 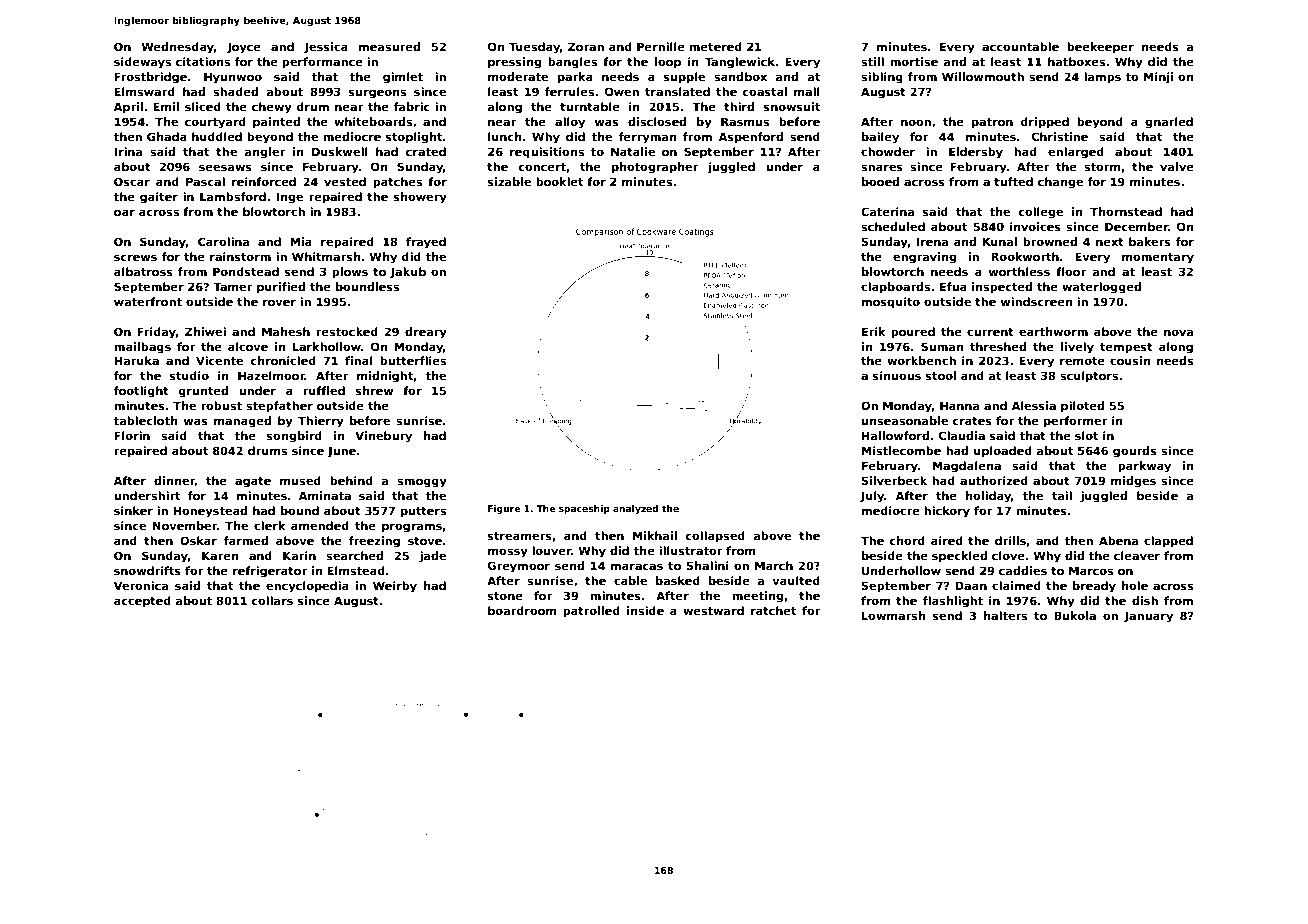 What do you see at coordinates (359, 360) in the screenshot?
I see `final` at bounding box center [359, 360].
